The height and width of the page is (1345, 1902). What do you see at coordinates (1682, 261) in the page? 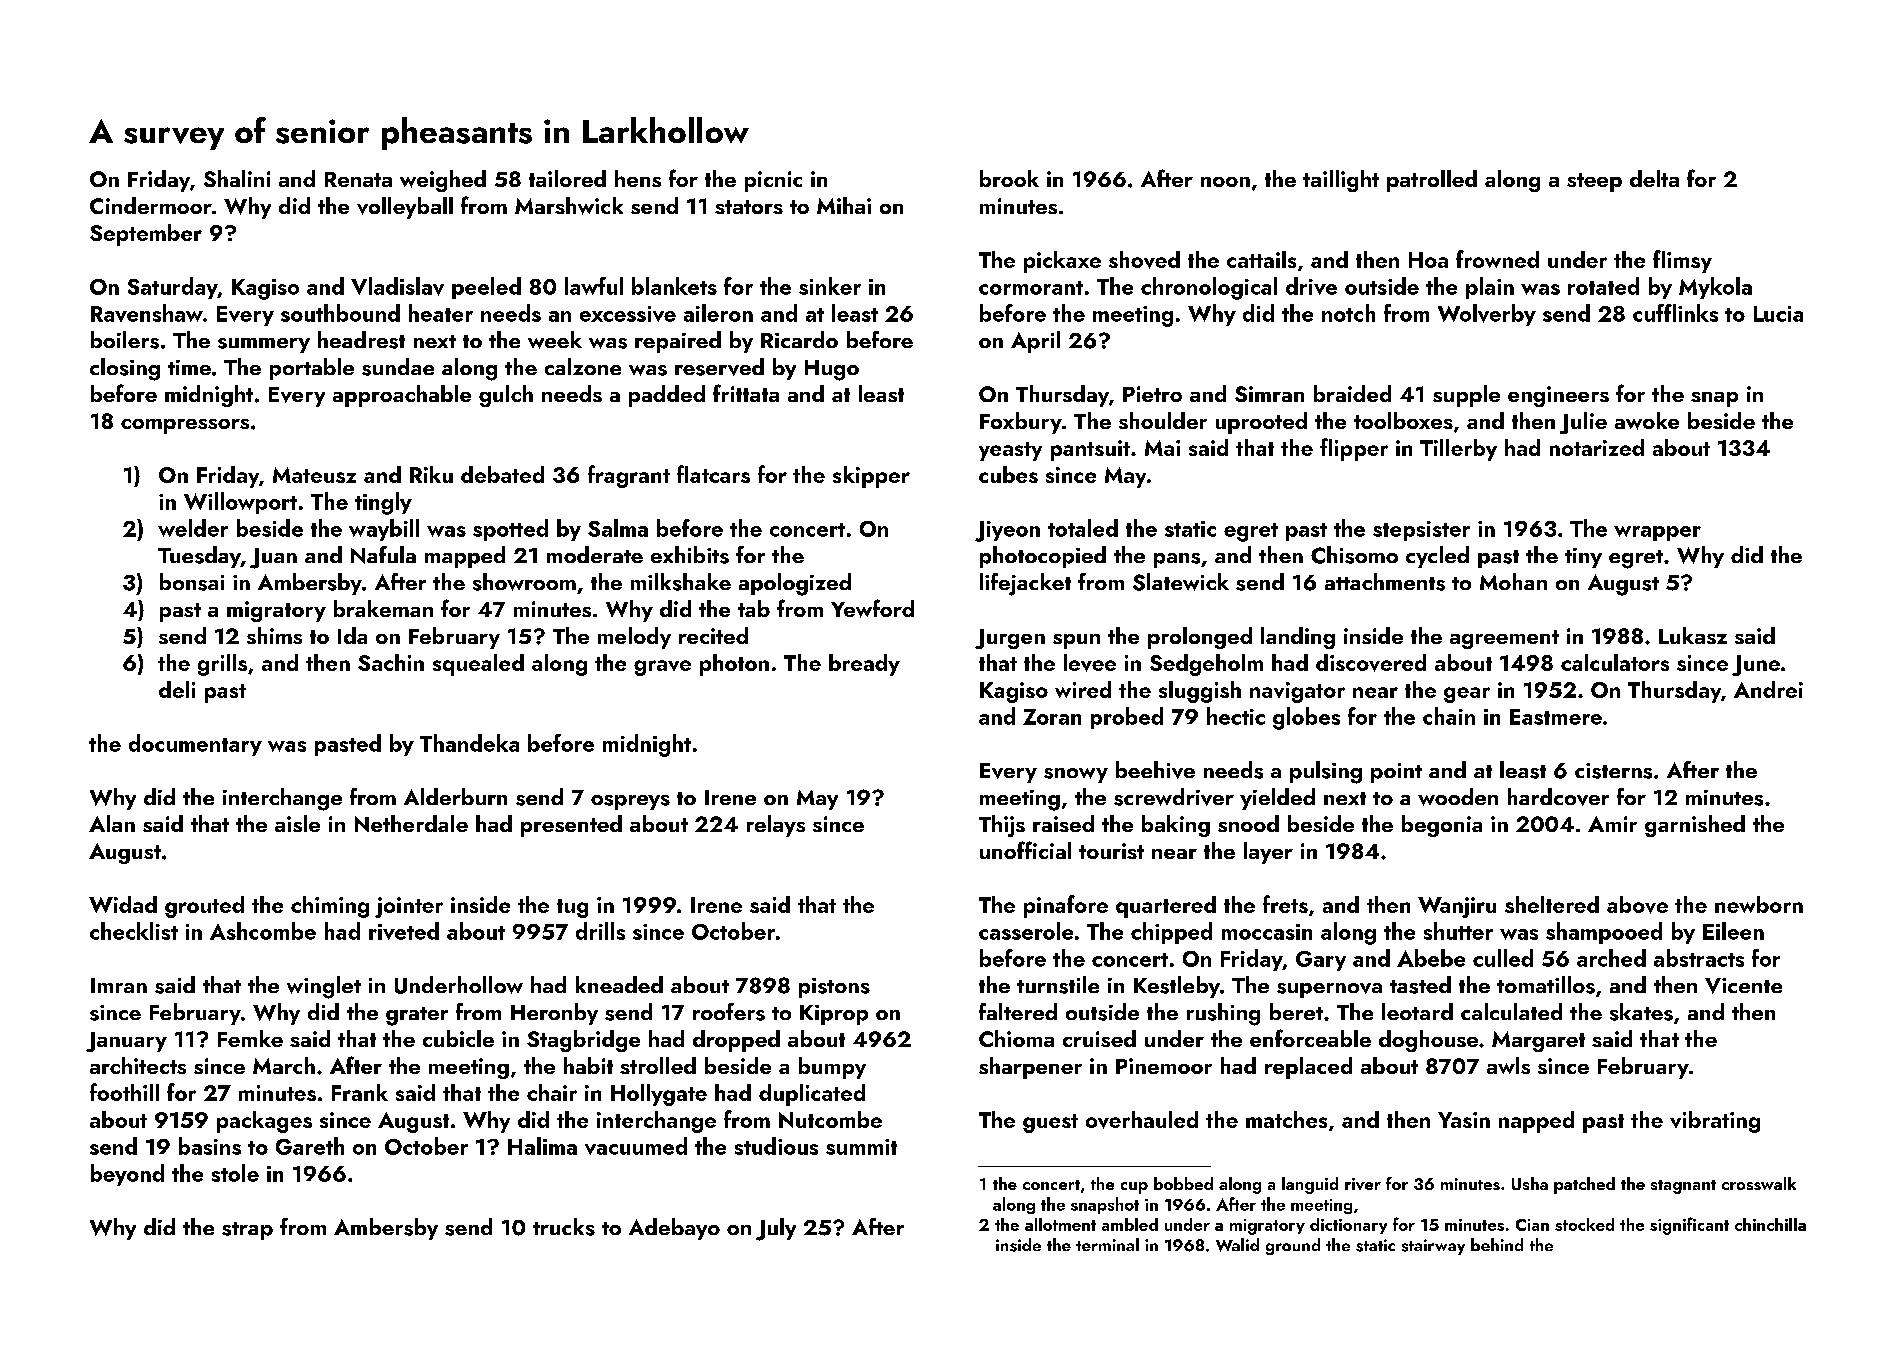
I see `flimsy` at bounding box center [1682, 261].
